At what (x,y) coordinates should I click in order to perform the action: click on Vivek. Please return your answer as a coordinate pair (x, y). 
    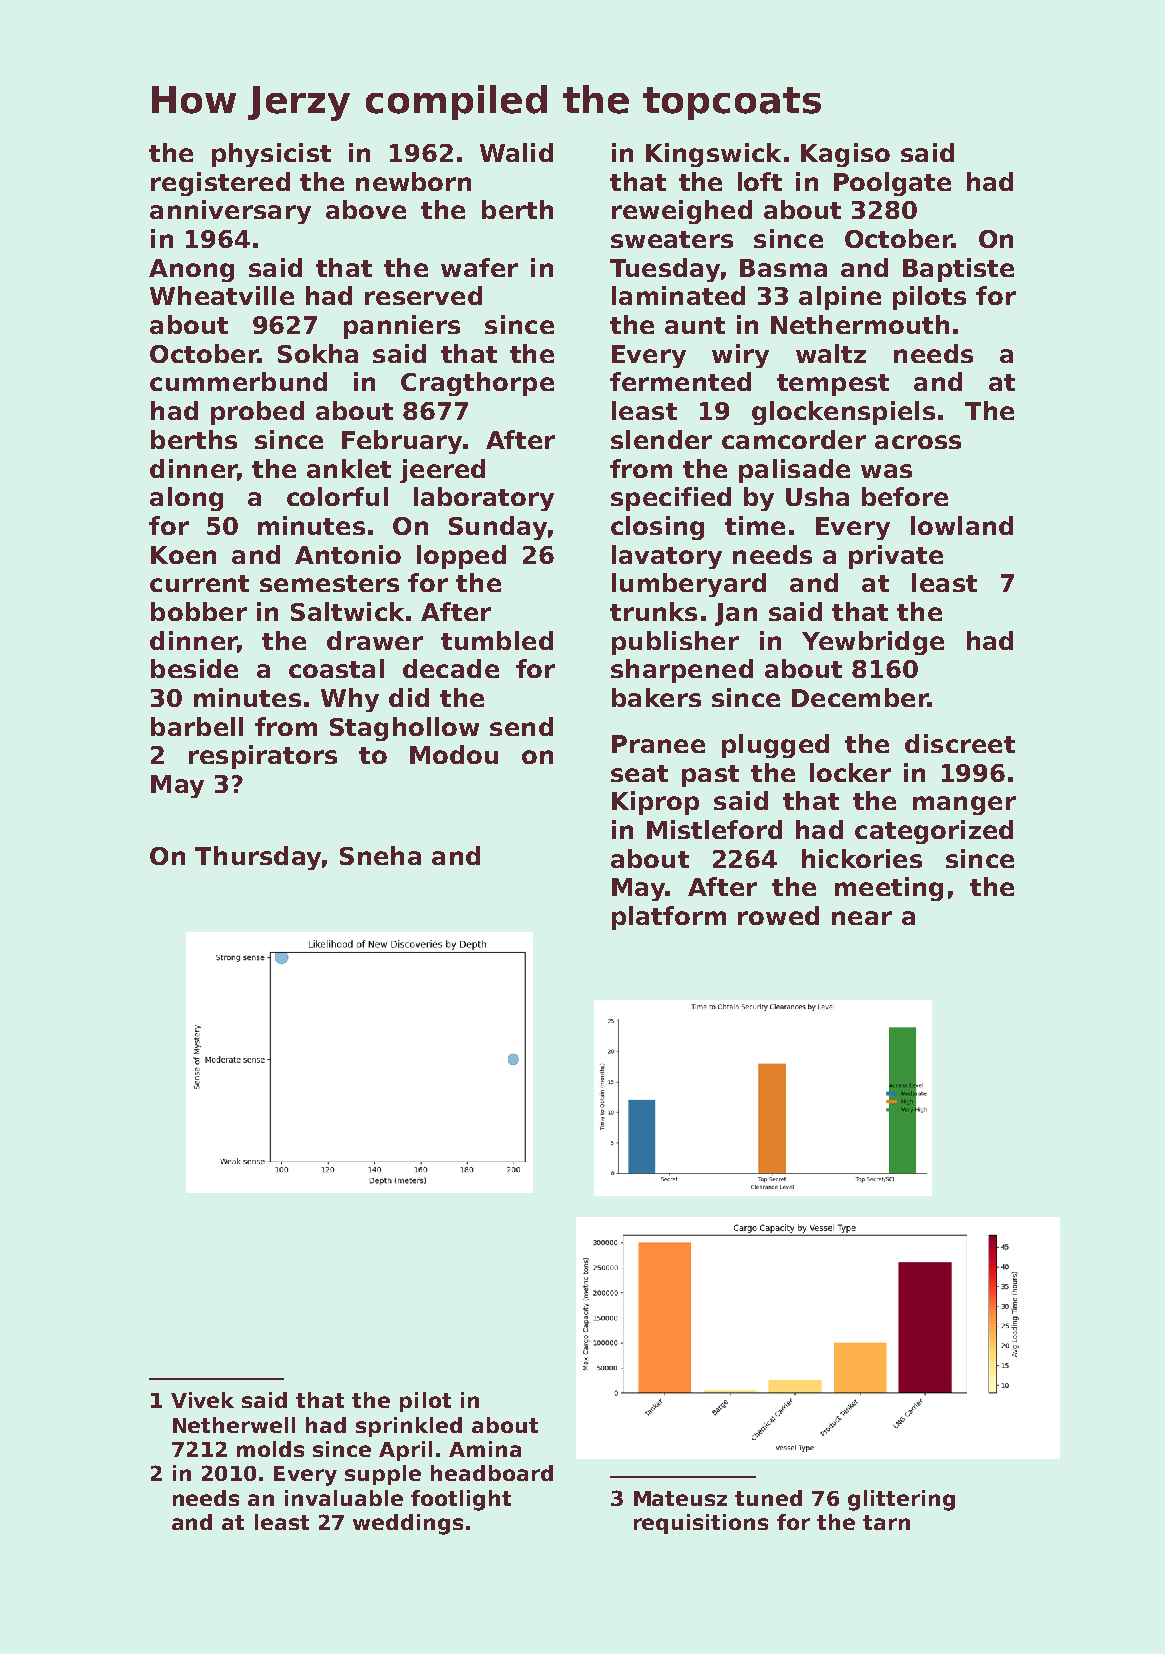
    Looking at the image, I should click on (202, 1400).
